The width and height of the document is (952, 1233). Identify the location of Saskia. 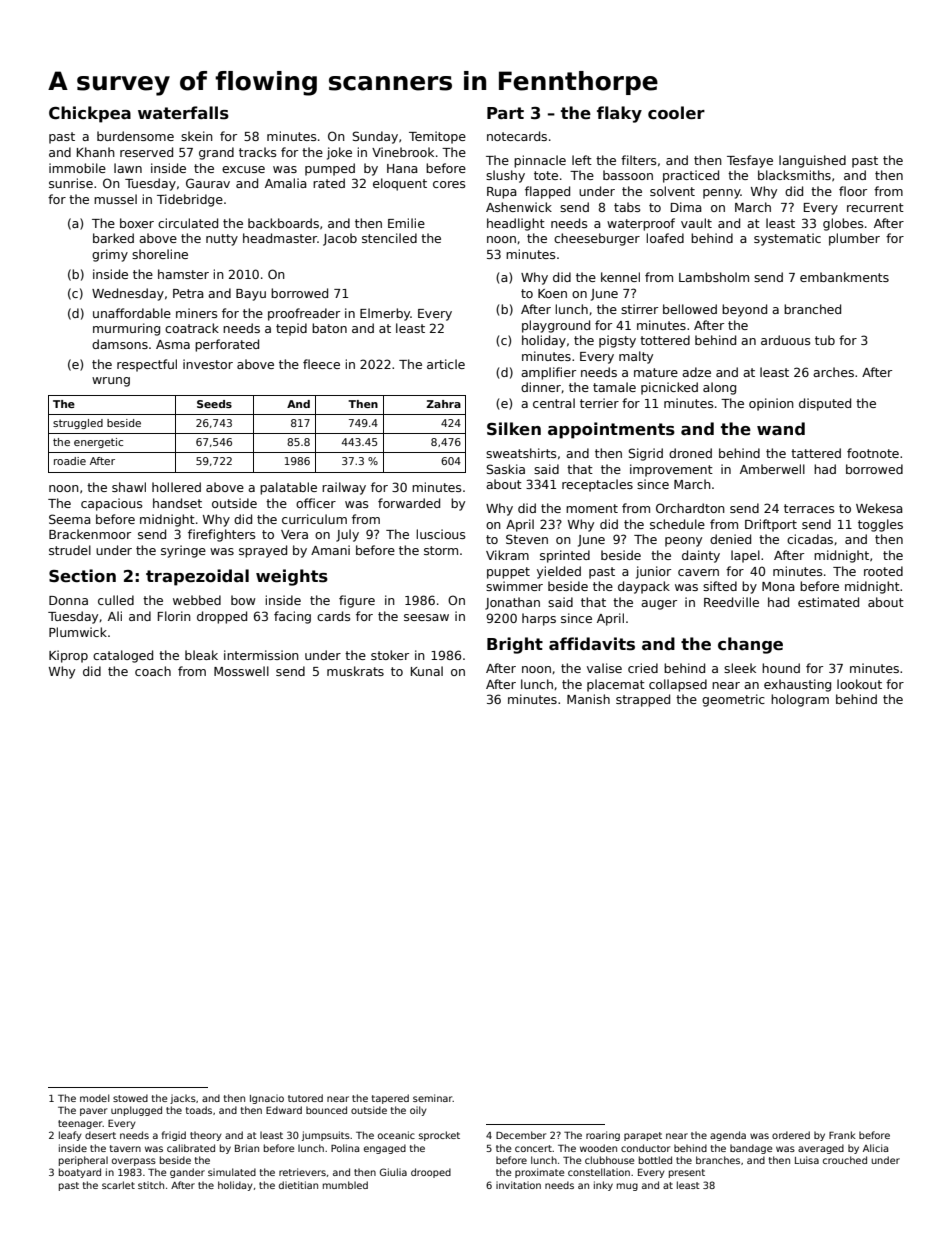
(505, 469).
